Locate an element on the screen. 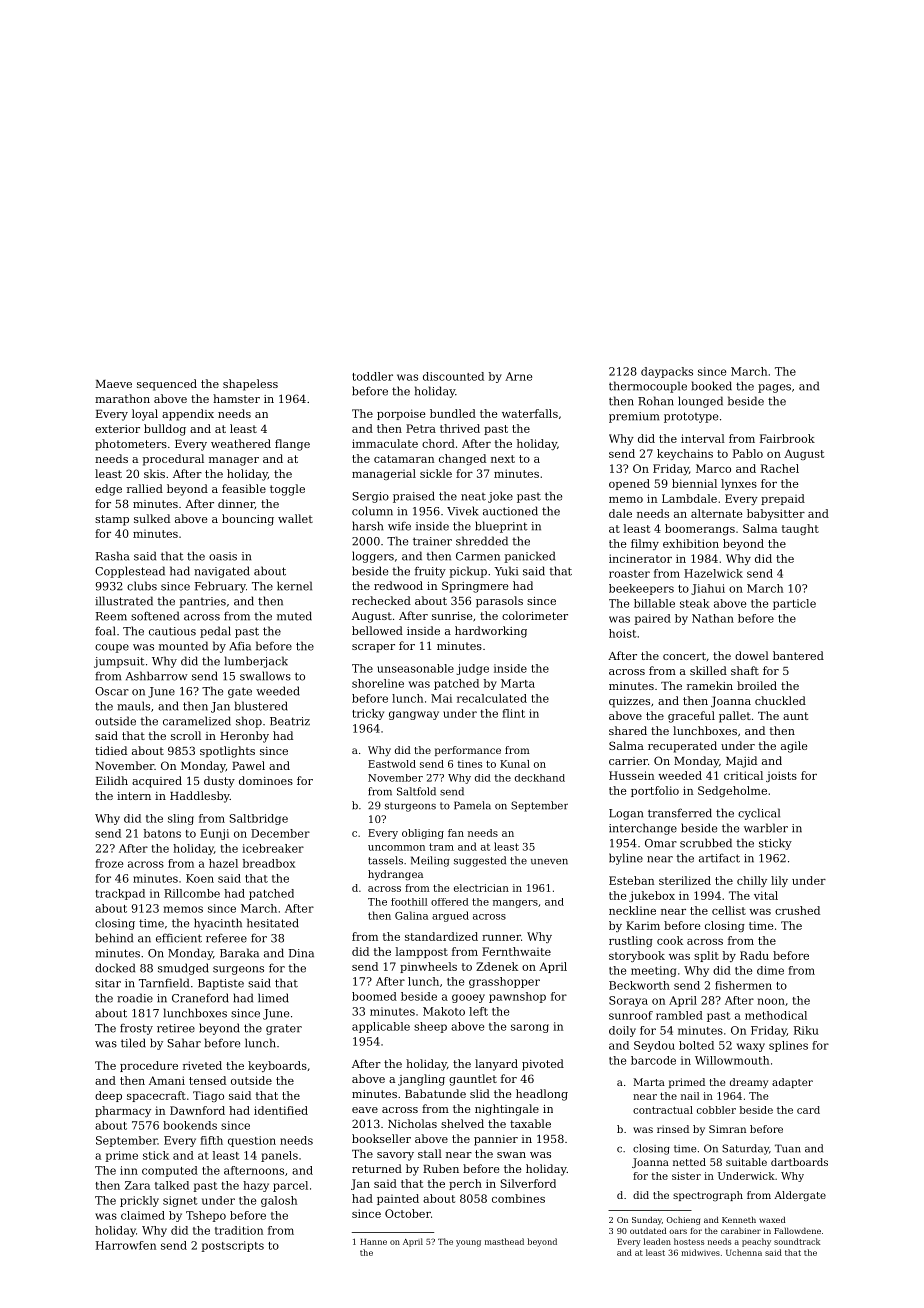 This screenshot has height=1308, width=924. dowel is located at coordinates (752, 655).
